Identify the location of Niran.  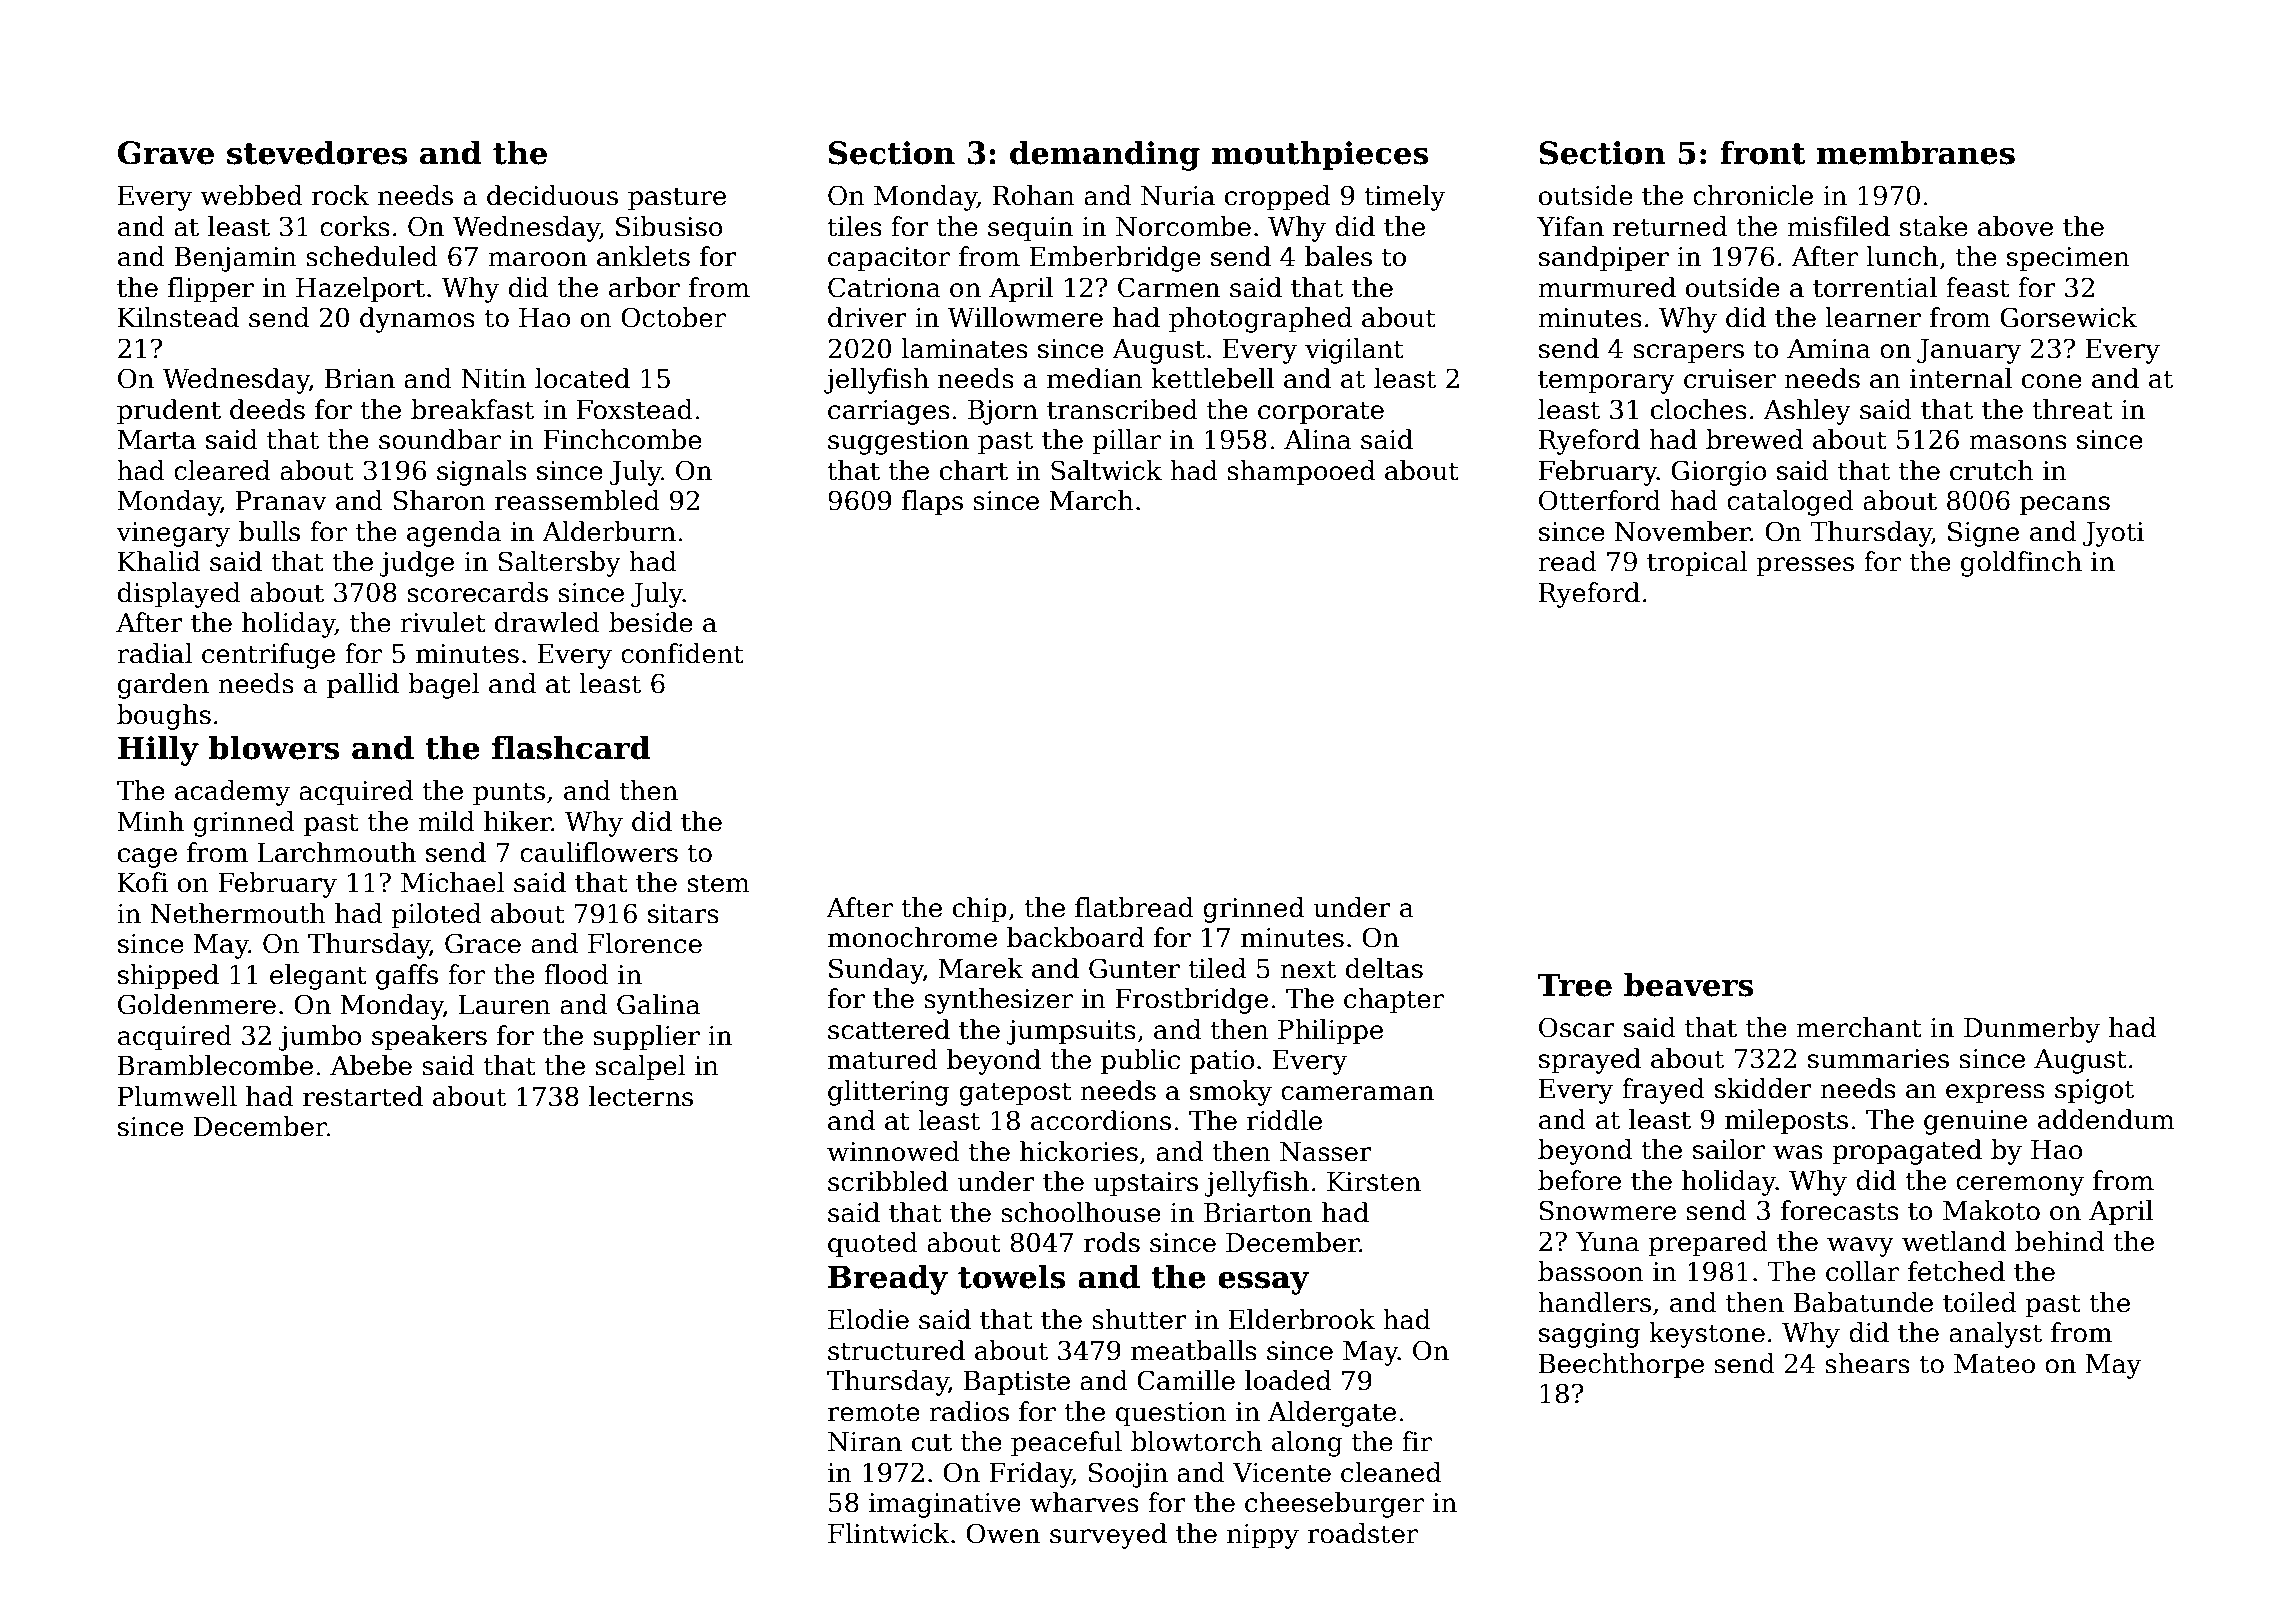
(865, 1442).
